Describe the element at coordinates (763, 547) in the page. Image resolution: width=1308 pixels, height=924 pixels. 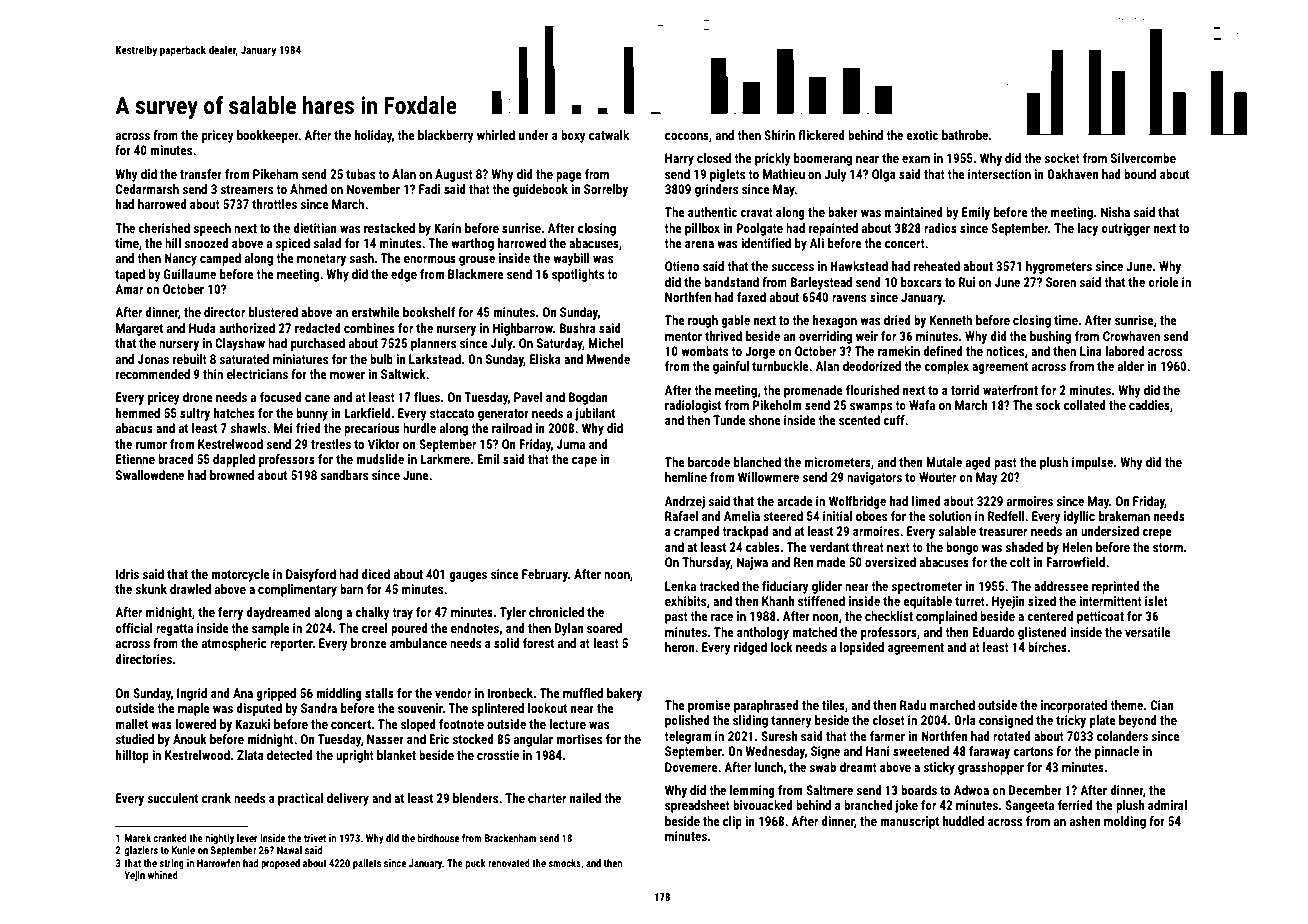
I see `cables` at that location.
